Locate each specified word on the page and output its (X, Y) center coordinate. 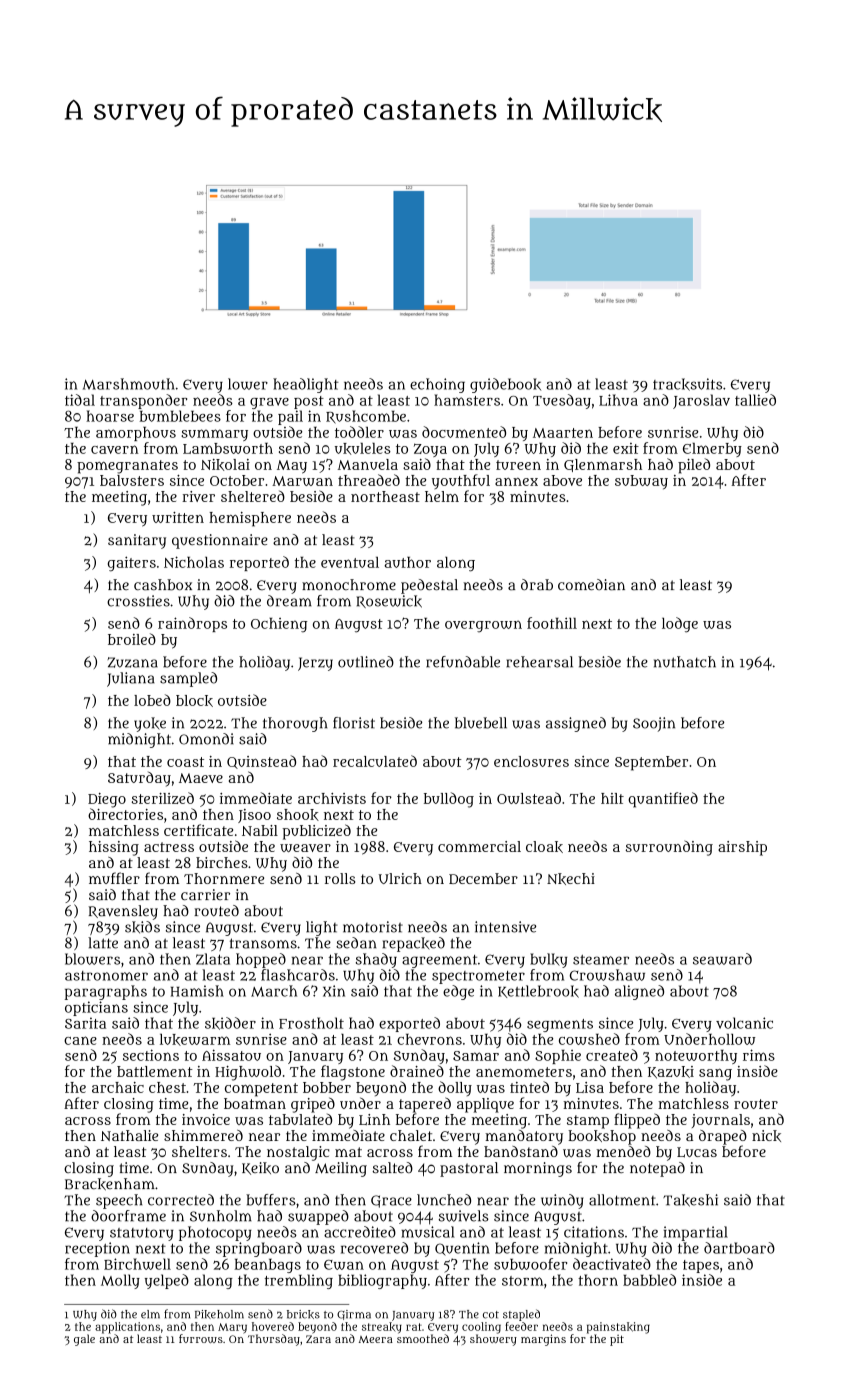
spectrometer (478, 977)
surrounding (669, 848)
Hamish (197, 991)
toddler (359, 432)
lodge (680, 625)
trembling (299, 1281)
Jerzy (315, 664)
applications (127, 1328)
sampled (188, 679)
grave (269, 403)
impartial (696, 1233)
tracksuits (687, 384)
